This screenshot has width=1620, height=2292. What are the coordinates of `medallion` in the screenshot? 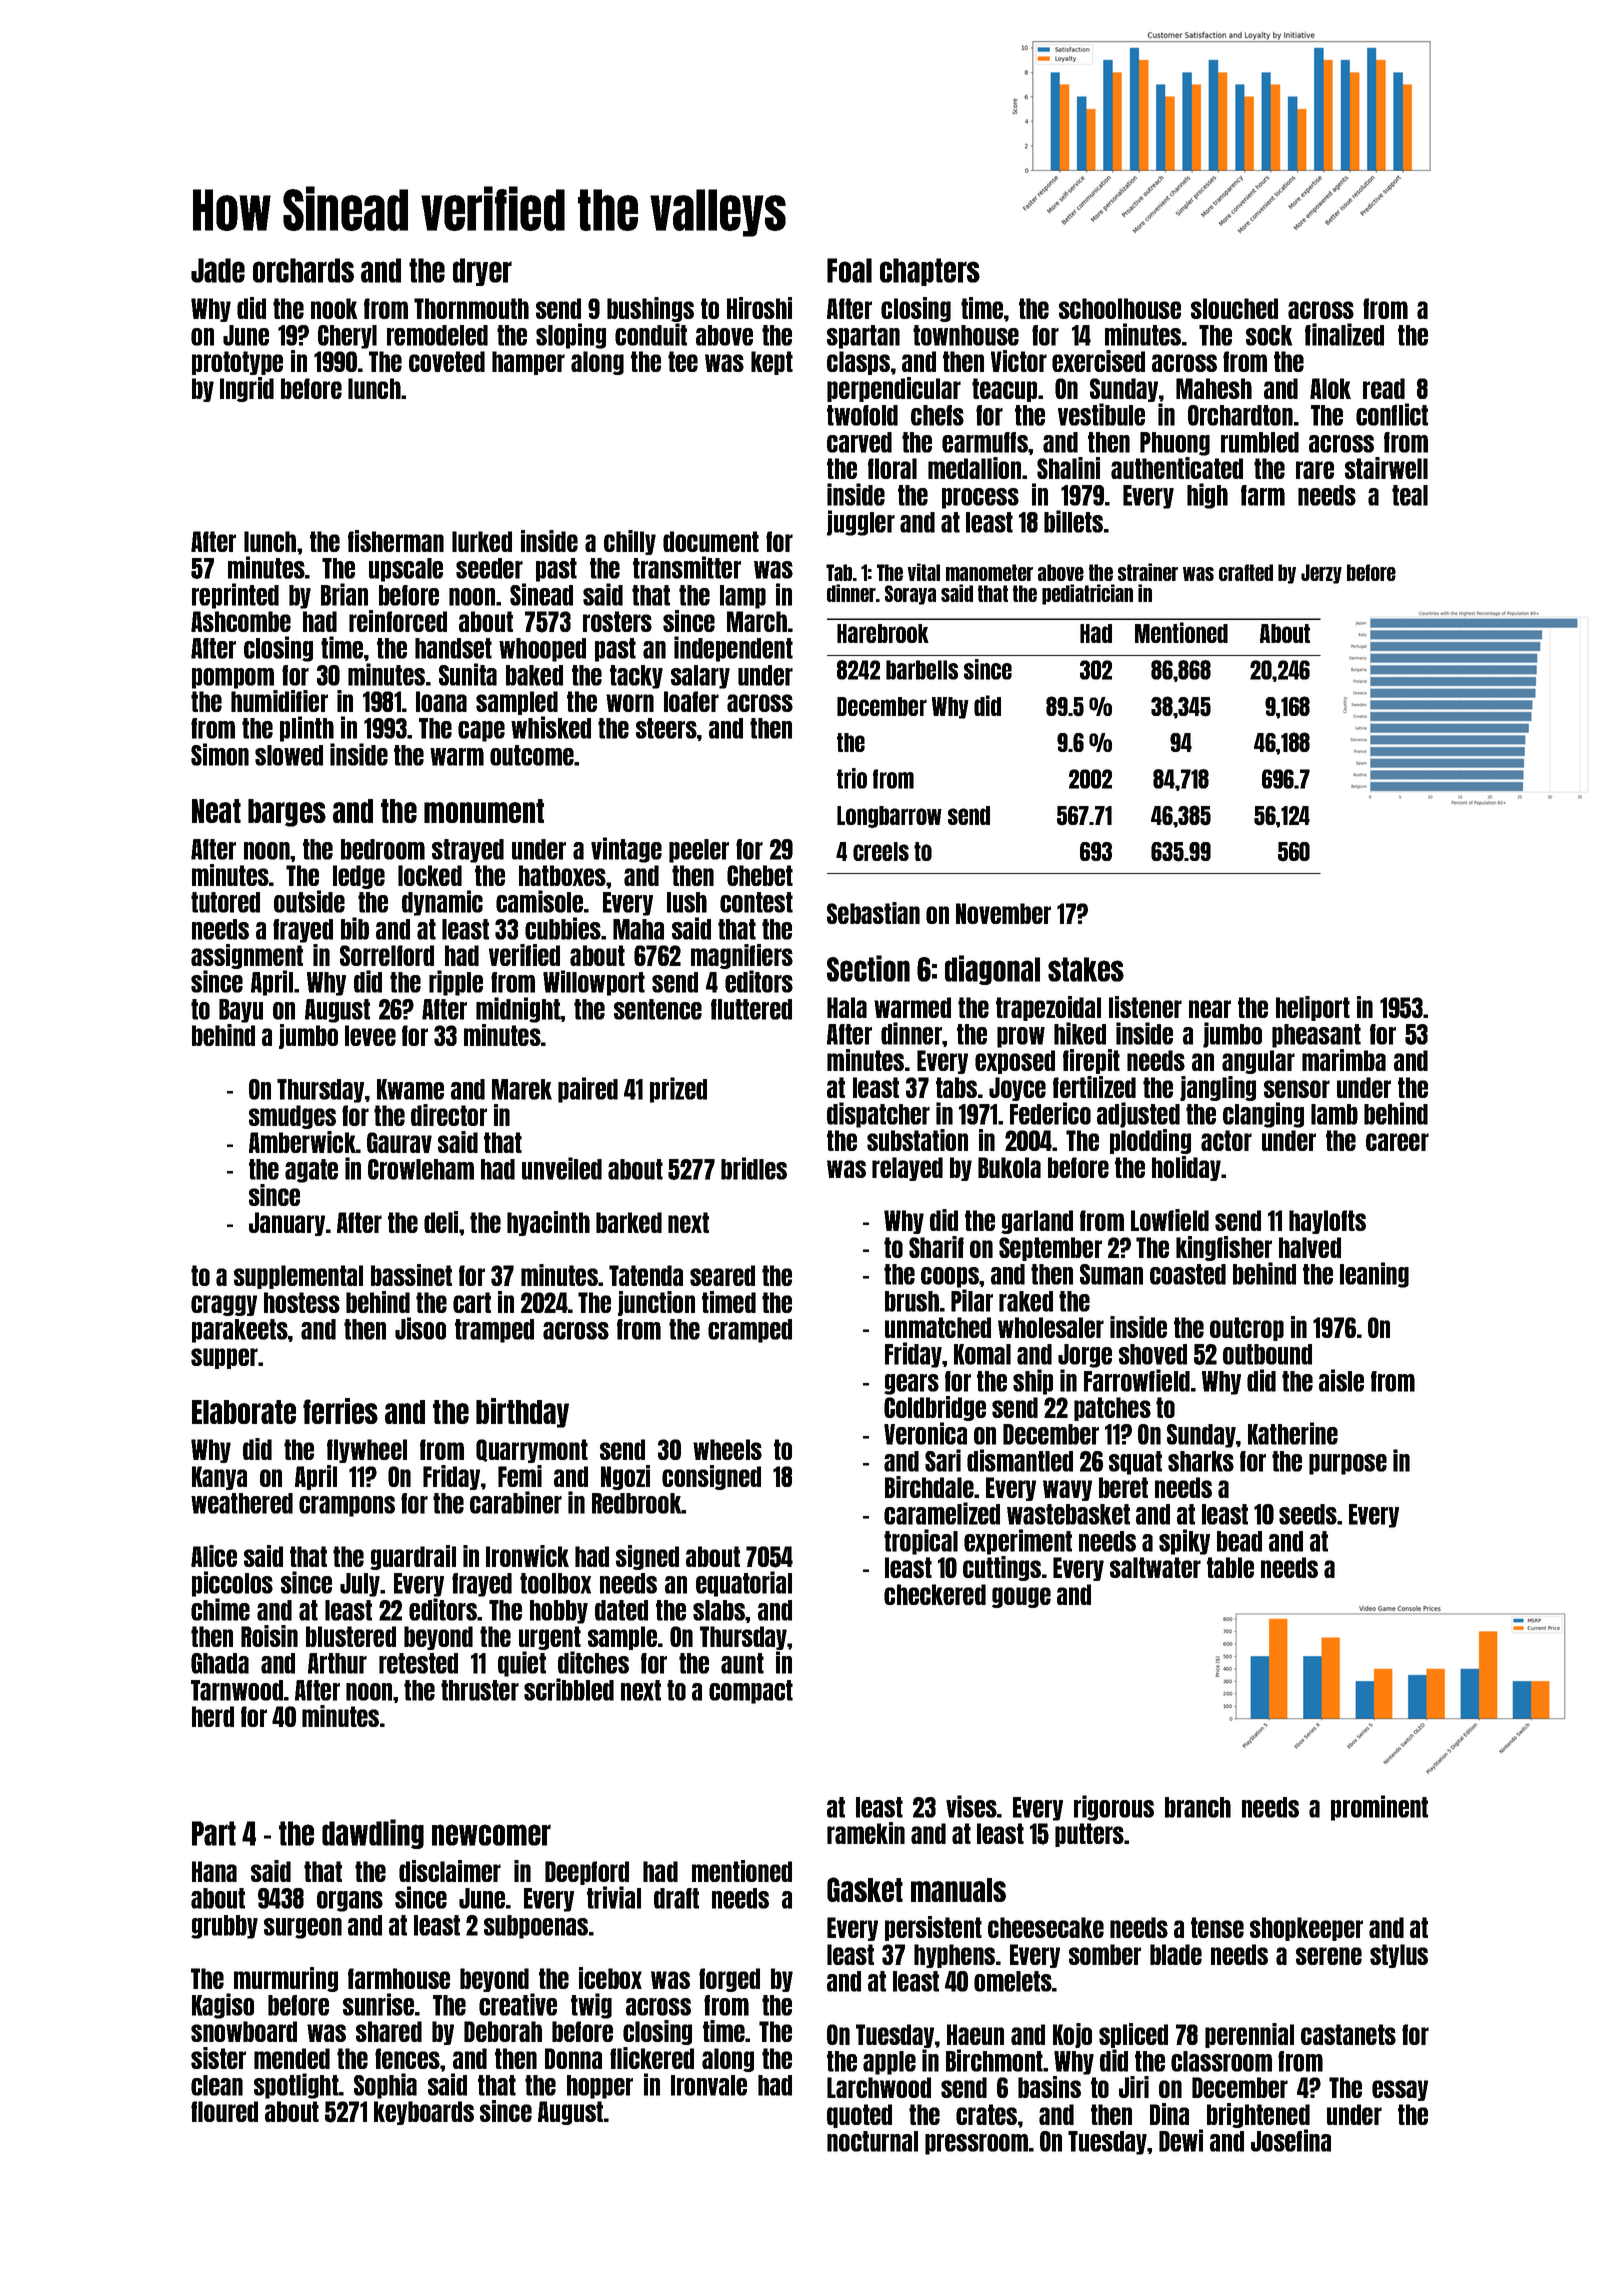 It's located at (974, 468).
